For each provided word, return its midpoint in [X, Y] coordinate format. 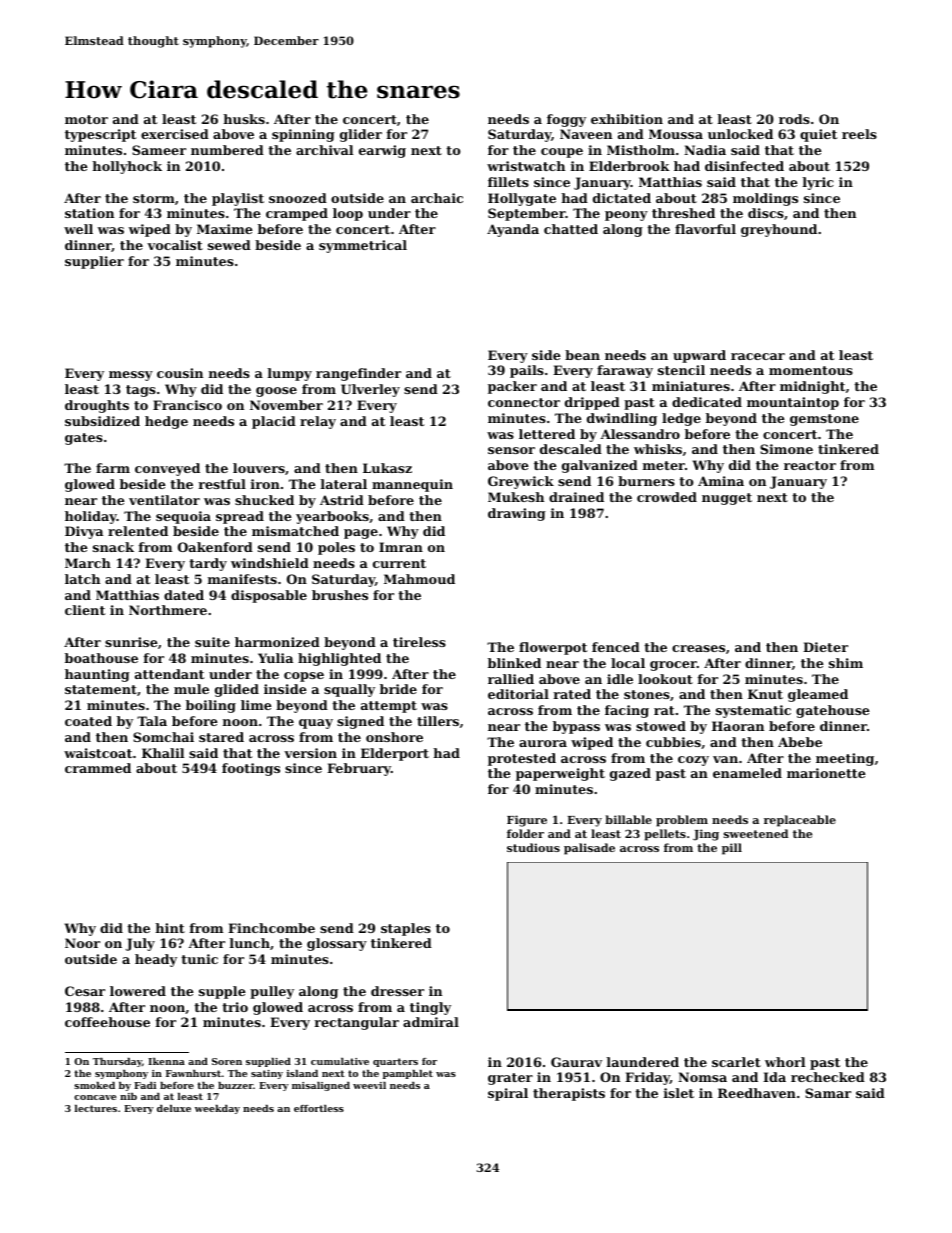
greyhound [779, 230]
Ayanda [513, 230]
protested [522, 759]
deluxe [174, 1108]
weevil [369, 1085]
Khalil [163, 753]
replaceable [800, 821]
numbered [227, 150]
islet [679, 1093]
